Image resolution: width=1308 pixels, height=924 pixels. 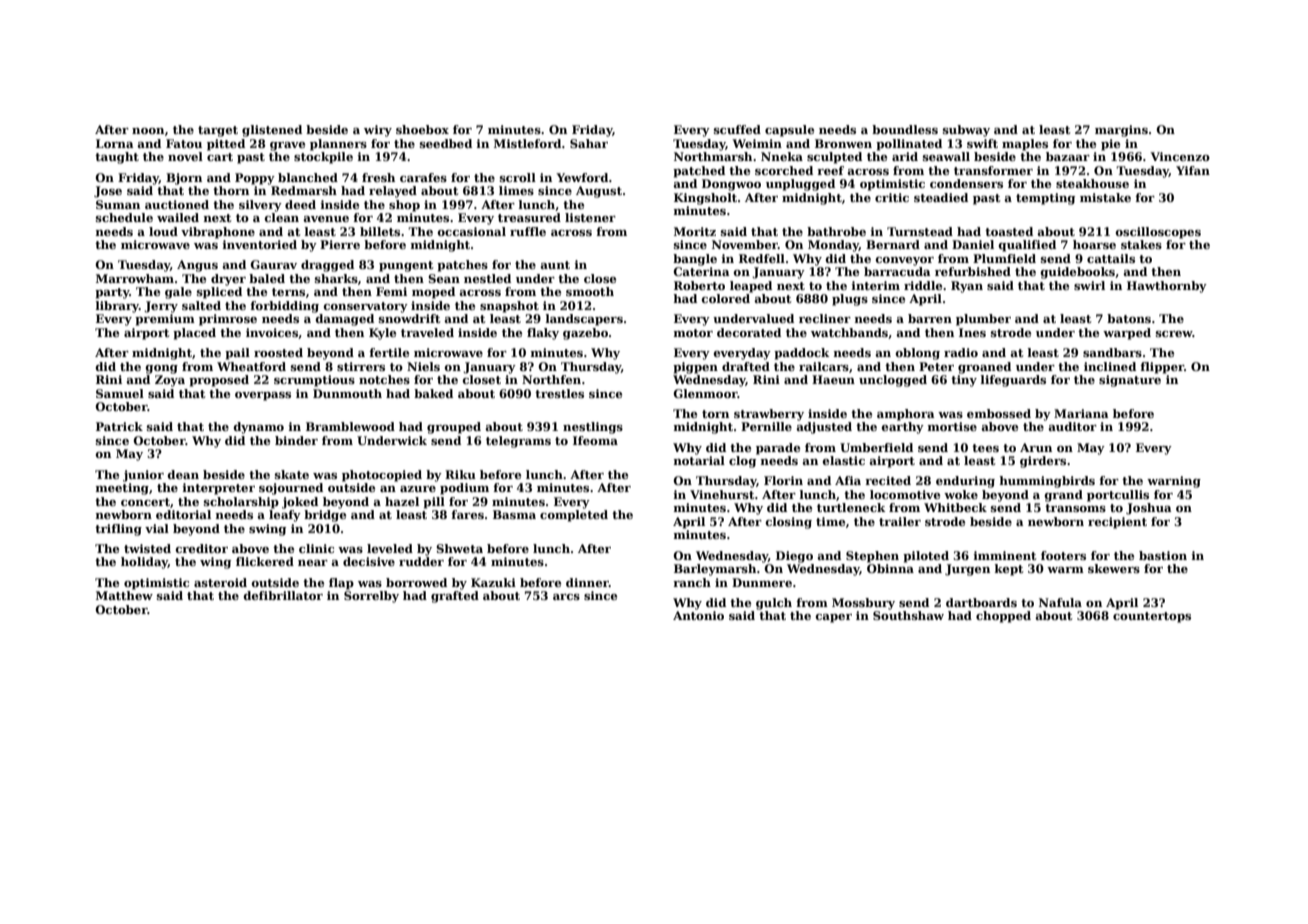 What do you see at coordinates (143, 476) in the document?
I see `junior` at bounding box center [143, 476].
